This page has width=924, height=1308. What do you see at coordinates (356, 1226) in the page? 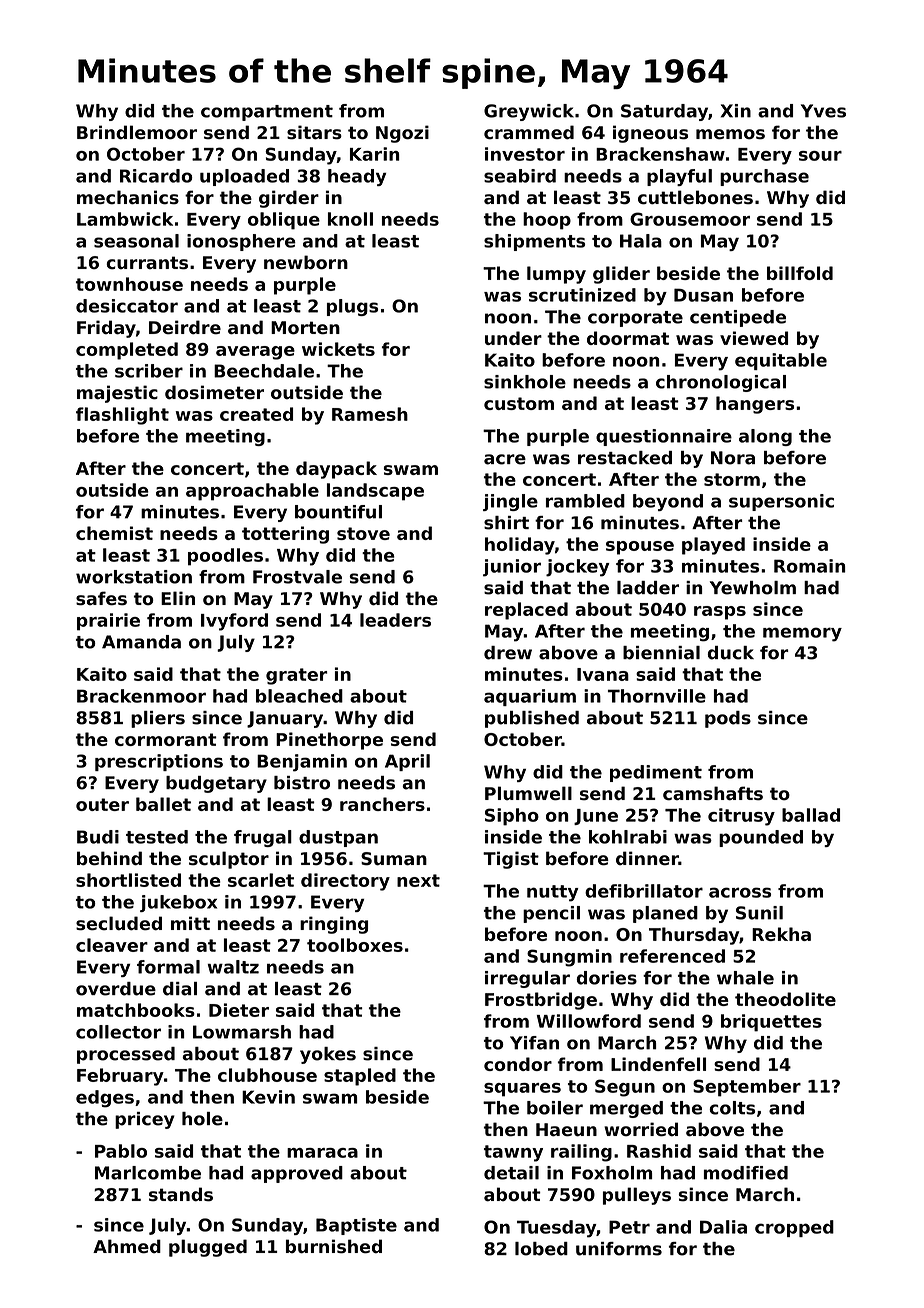
I see `Baptiste` at bounding box center [356, 1226].
